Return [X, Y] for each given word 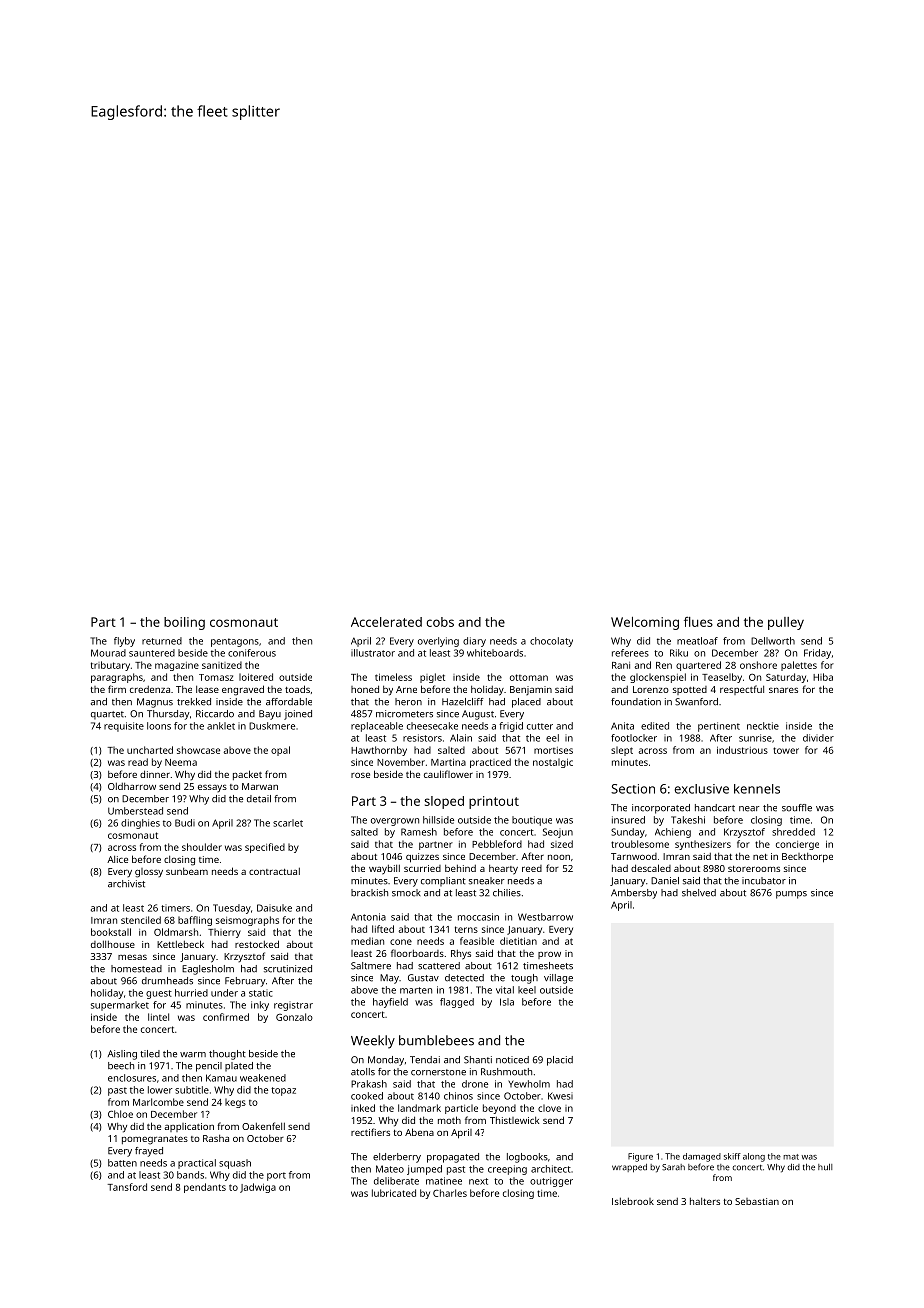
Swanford [696, 702]
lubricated [394, 1193]
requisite [124, 727]
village [558, 979]
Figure [640, 1157]
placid [560, 1061]
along [754, 1157]
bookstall [111, 932]
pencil [209, 1067]
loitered [256, 677]
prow [549, 955]
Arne [406, 689]
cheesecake [432, 726]
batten [122, 1163]
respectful [742, 690]
